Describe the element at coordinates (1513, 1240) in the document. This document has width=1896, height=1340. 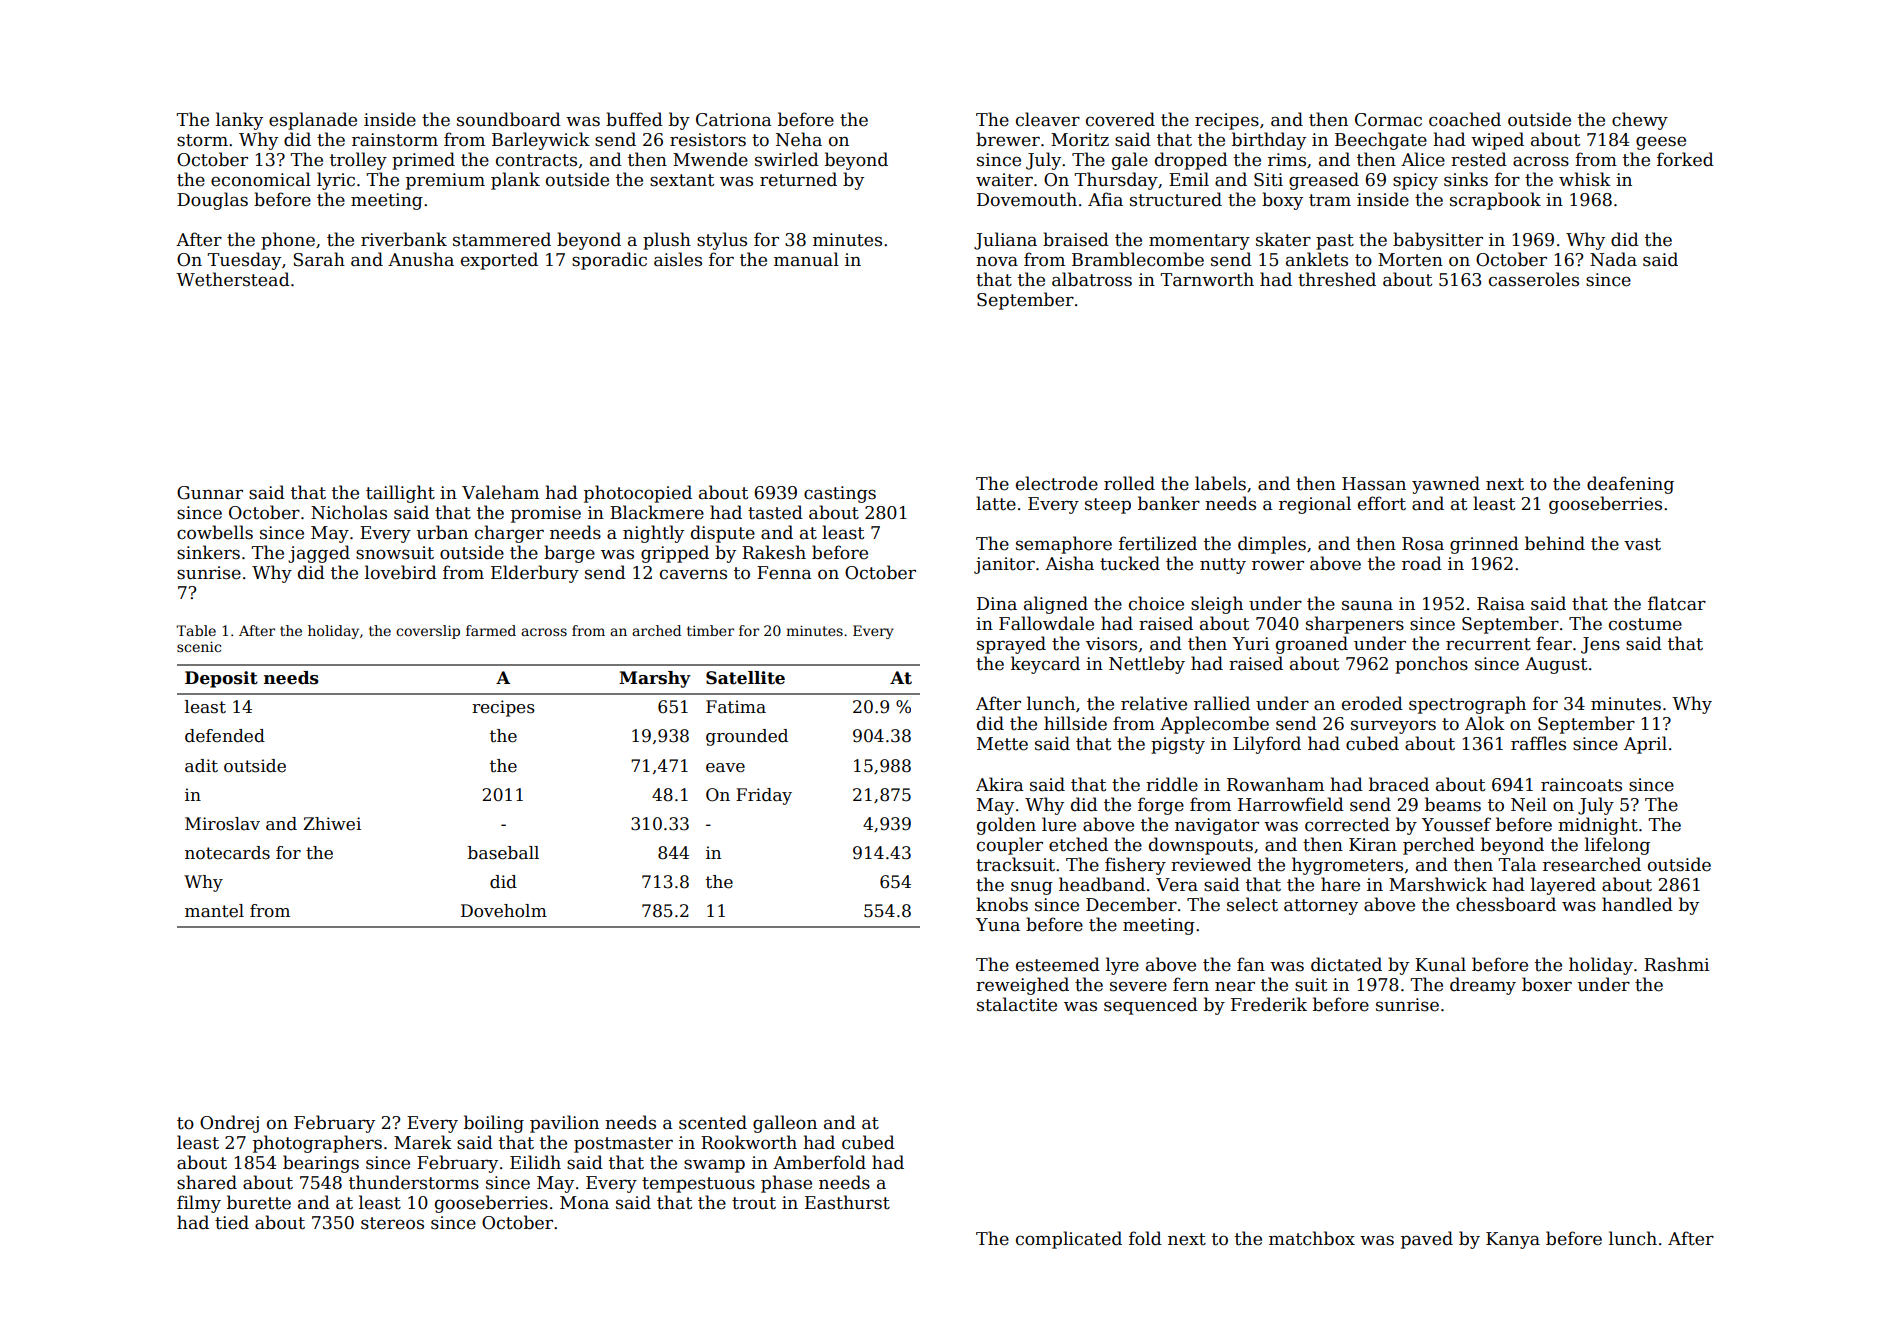
I see `Kanya` at that location.
